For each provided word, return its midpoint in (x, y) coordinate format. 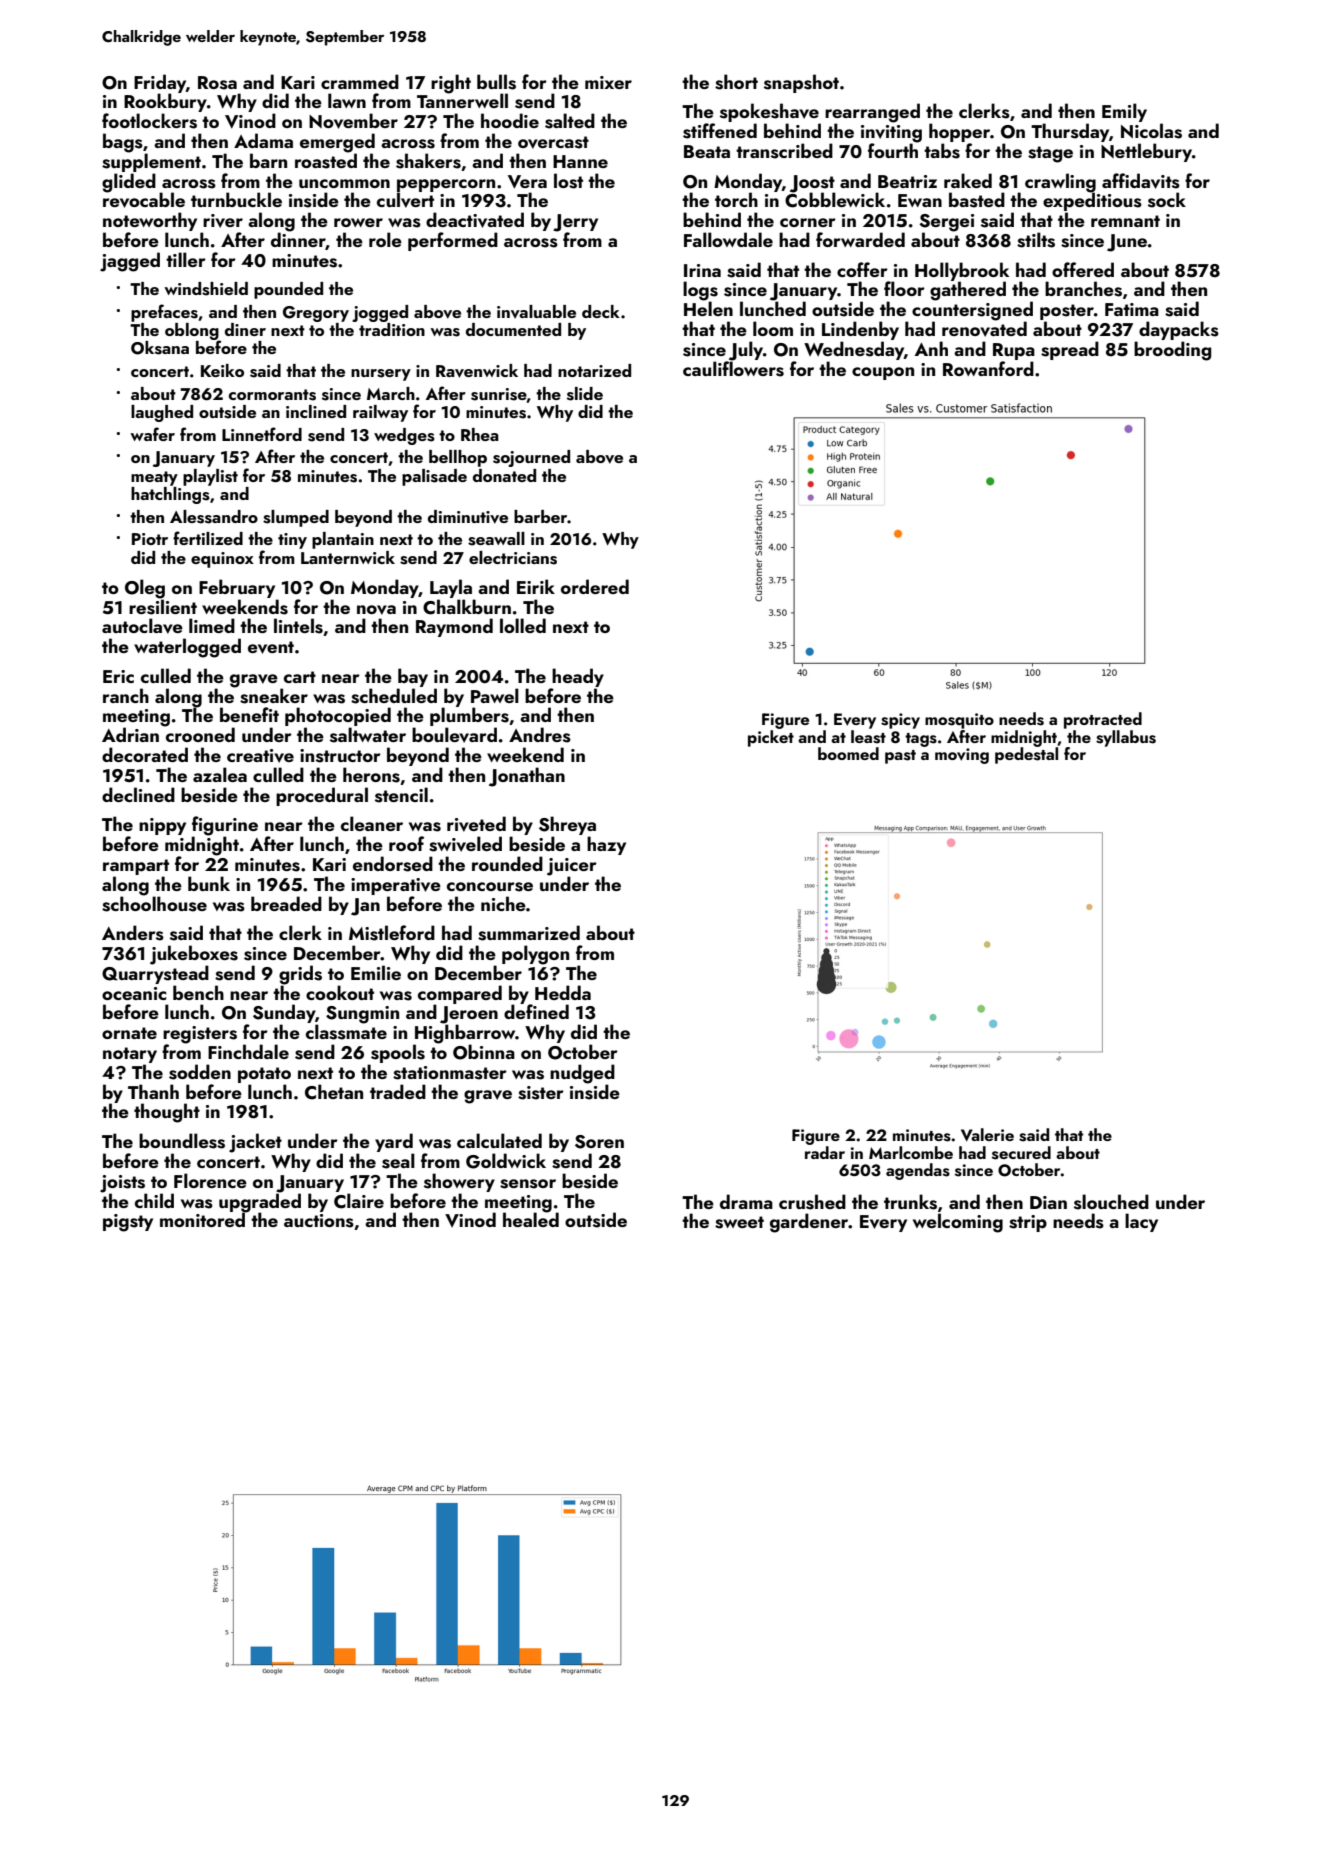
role (385, 239)
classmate (346, 1032)
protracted (1103, 720)
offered (1083, 269)
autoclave (142, 626)
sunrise (499, 395)
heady (578, 677)
